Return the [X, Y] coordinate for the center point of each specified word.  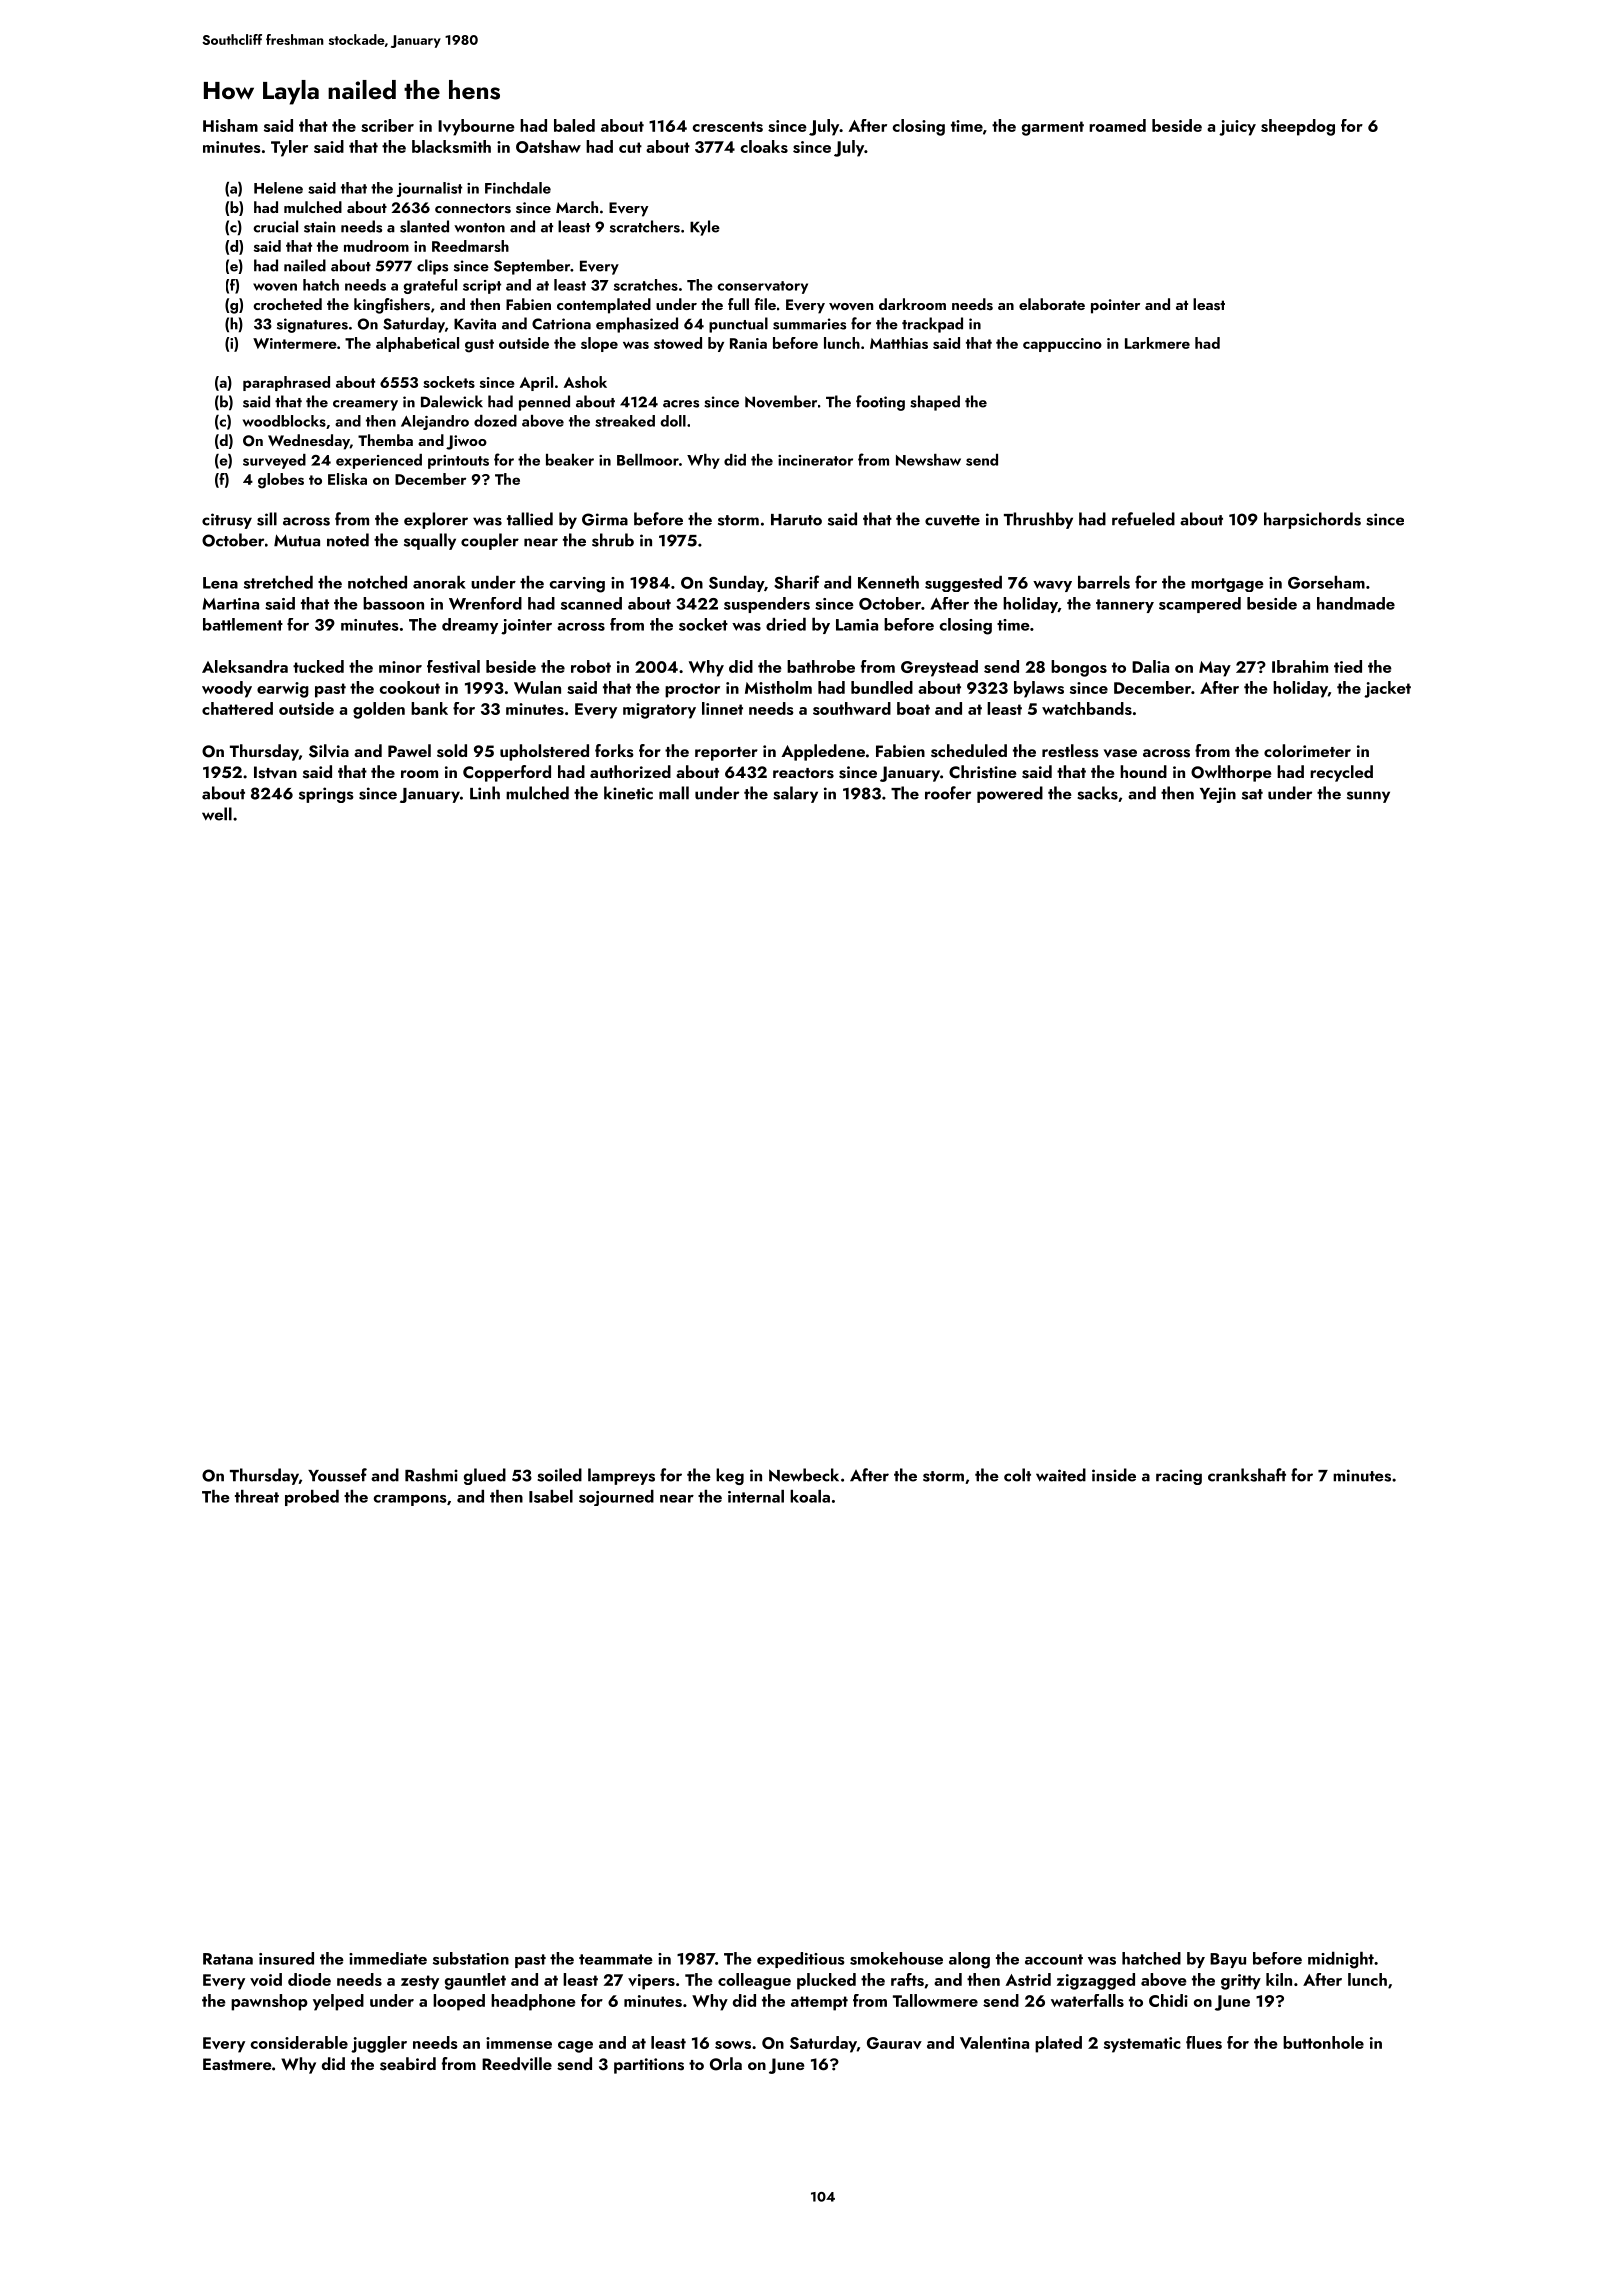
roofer [948, 793]
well [217, 814]
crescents [728, 126]
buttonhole [1323, 2042]
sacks [1097, 793]
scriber [387, 125]
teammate [616, 1959]
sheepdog [1298, 127]
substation [471, 1958]
